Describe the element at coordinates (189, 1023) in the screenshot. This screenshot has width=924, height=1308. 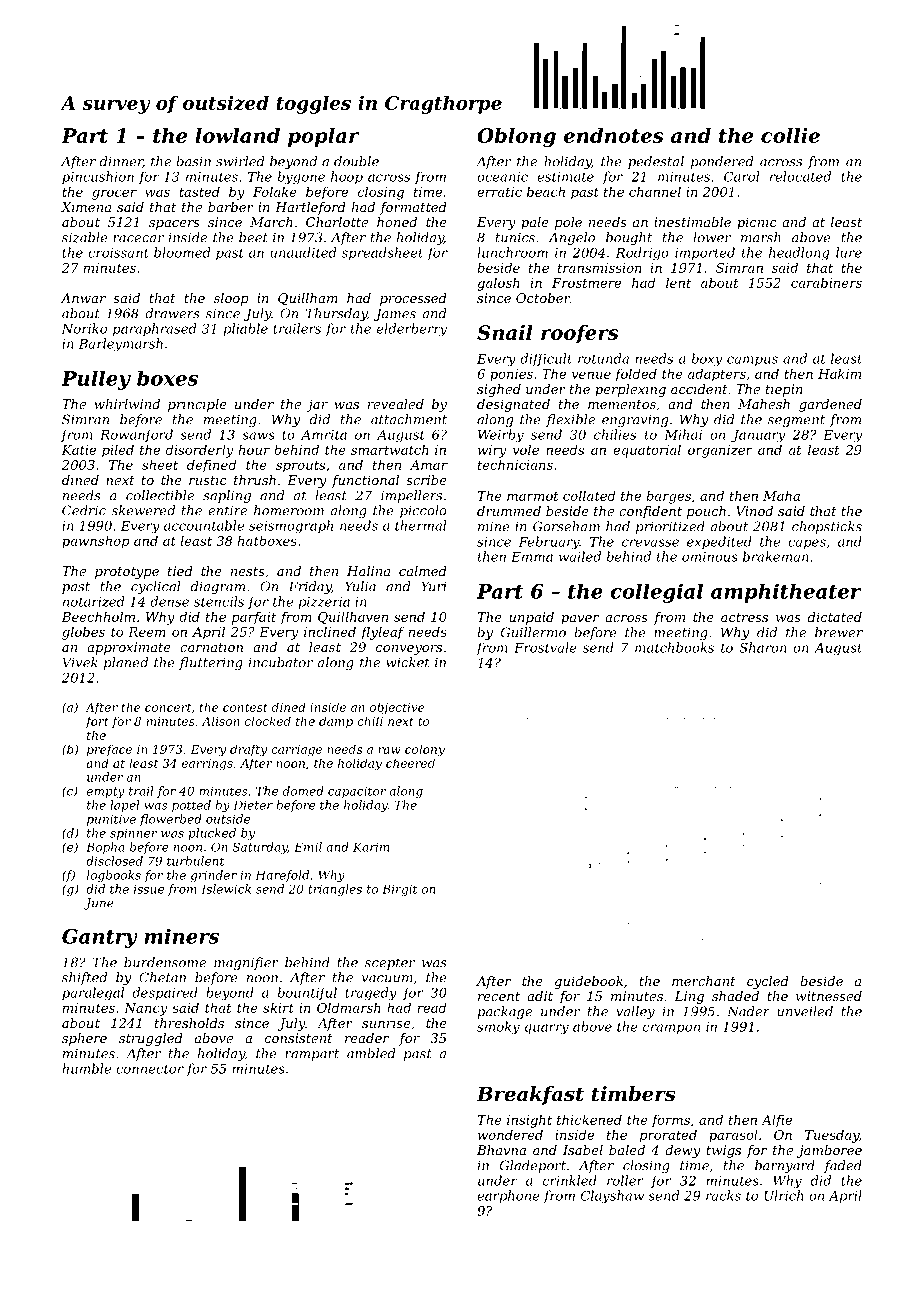
I see `thresholds` at that location.
